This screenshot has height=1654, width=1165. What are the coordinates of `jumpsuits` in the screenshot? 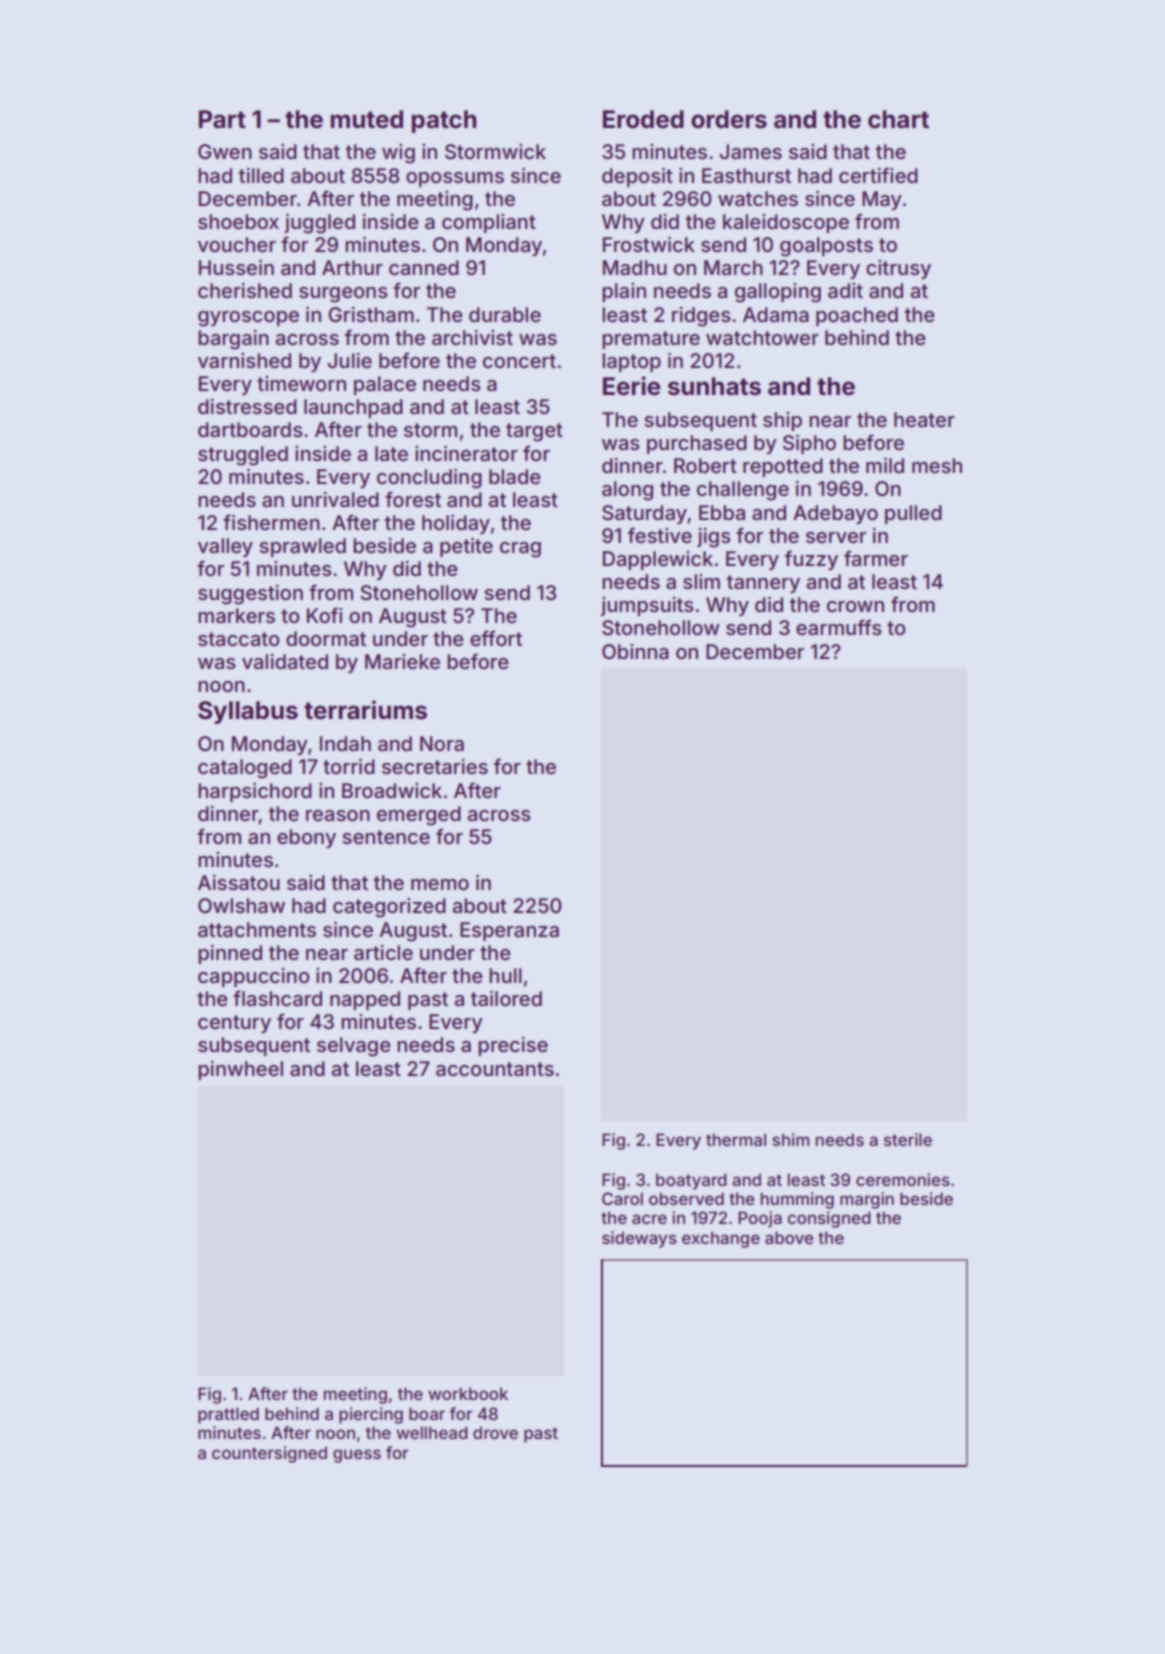 It's located at (647, 606).
